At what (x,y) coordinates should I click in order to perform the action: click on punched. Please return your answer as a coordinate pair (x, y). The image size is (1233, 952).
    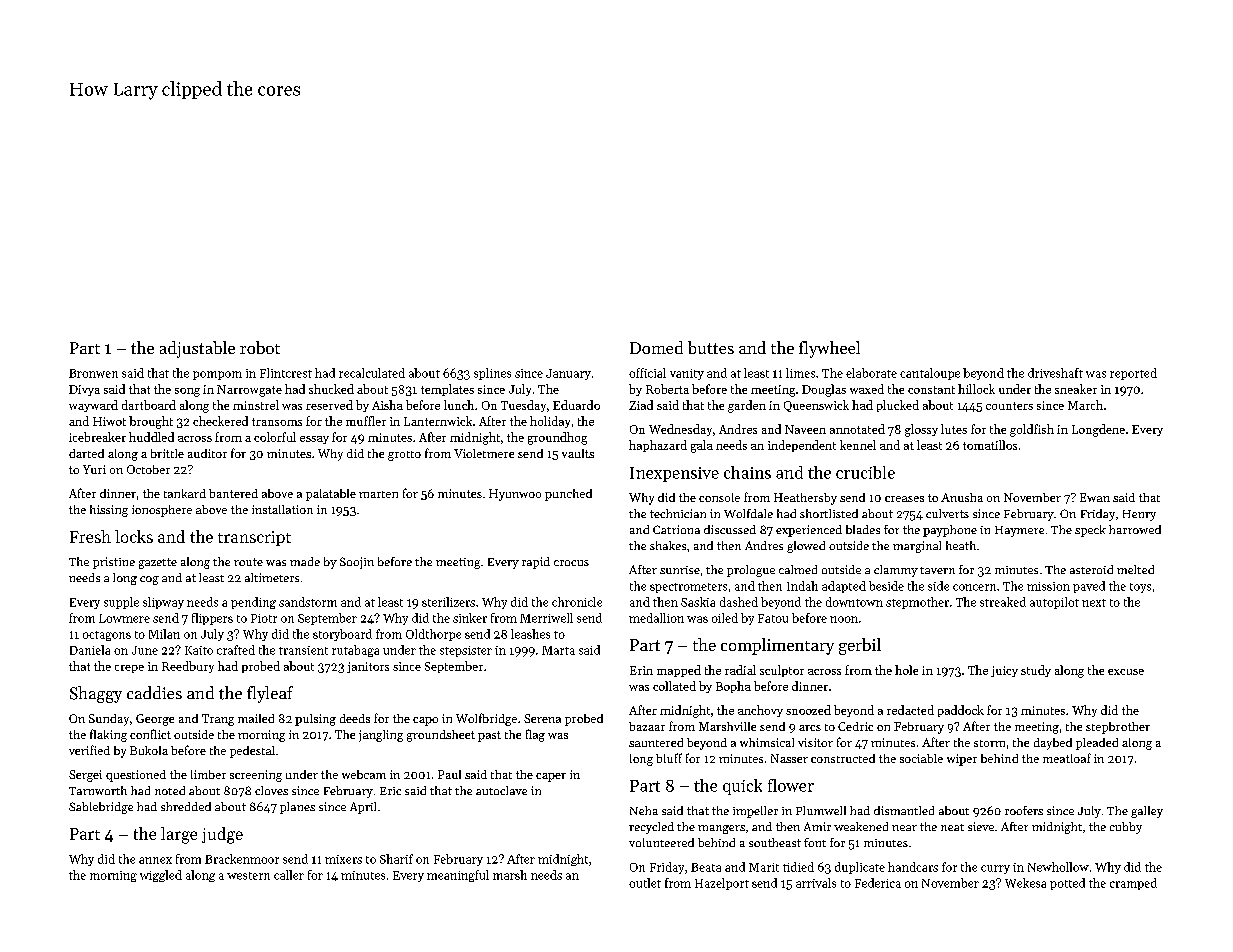
    Looking at the image, I should click on (568, 495).
